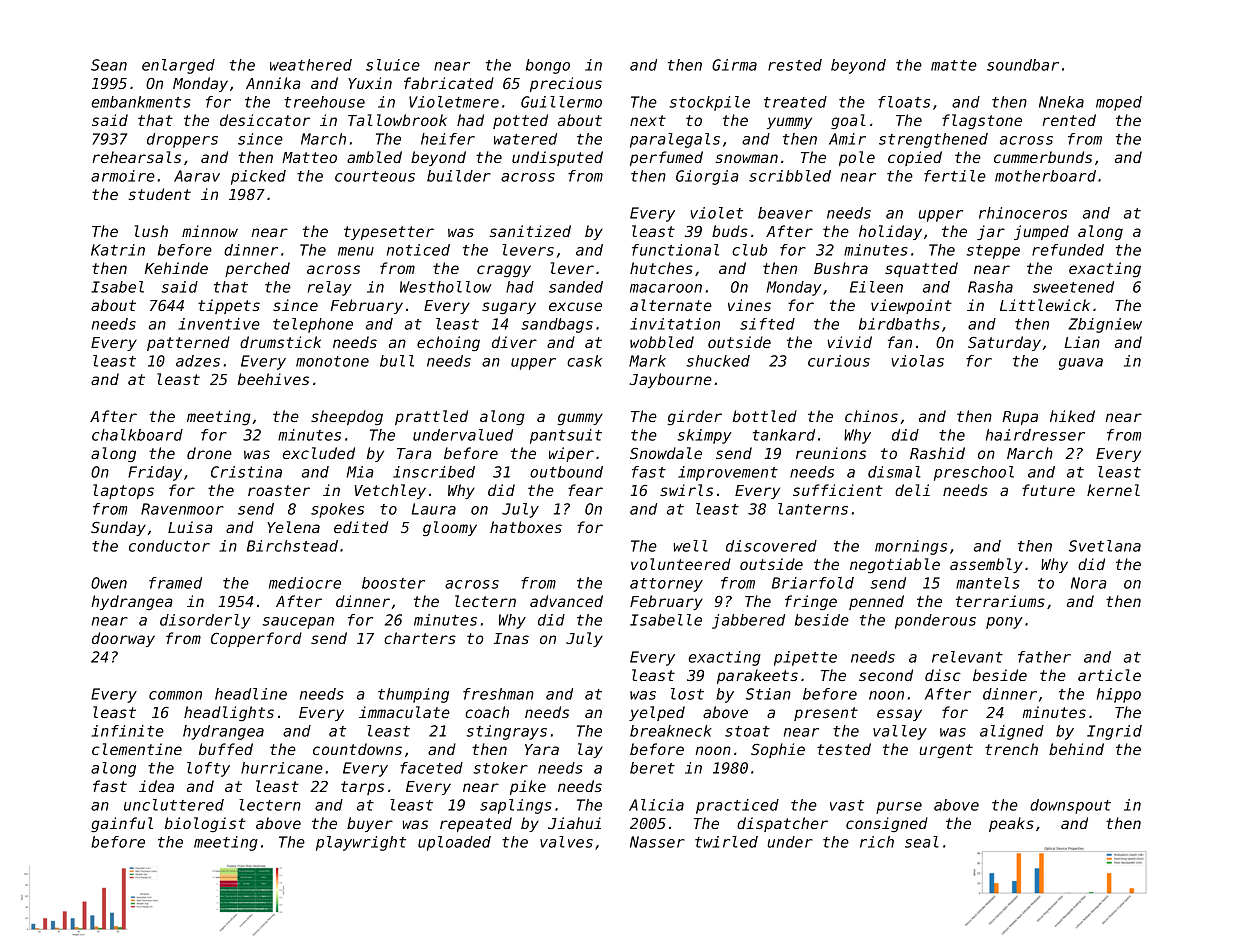 The width and height of the screenshot is (1233, 952). I want to click on guava, so click(1081, 364).
